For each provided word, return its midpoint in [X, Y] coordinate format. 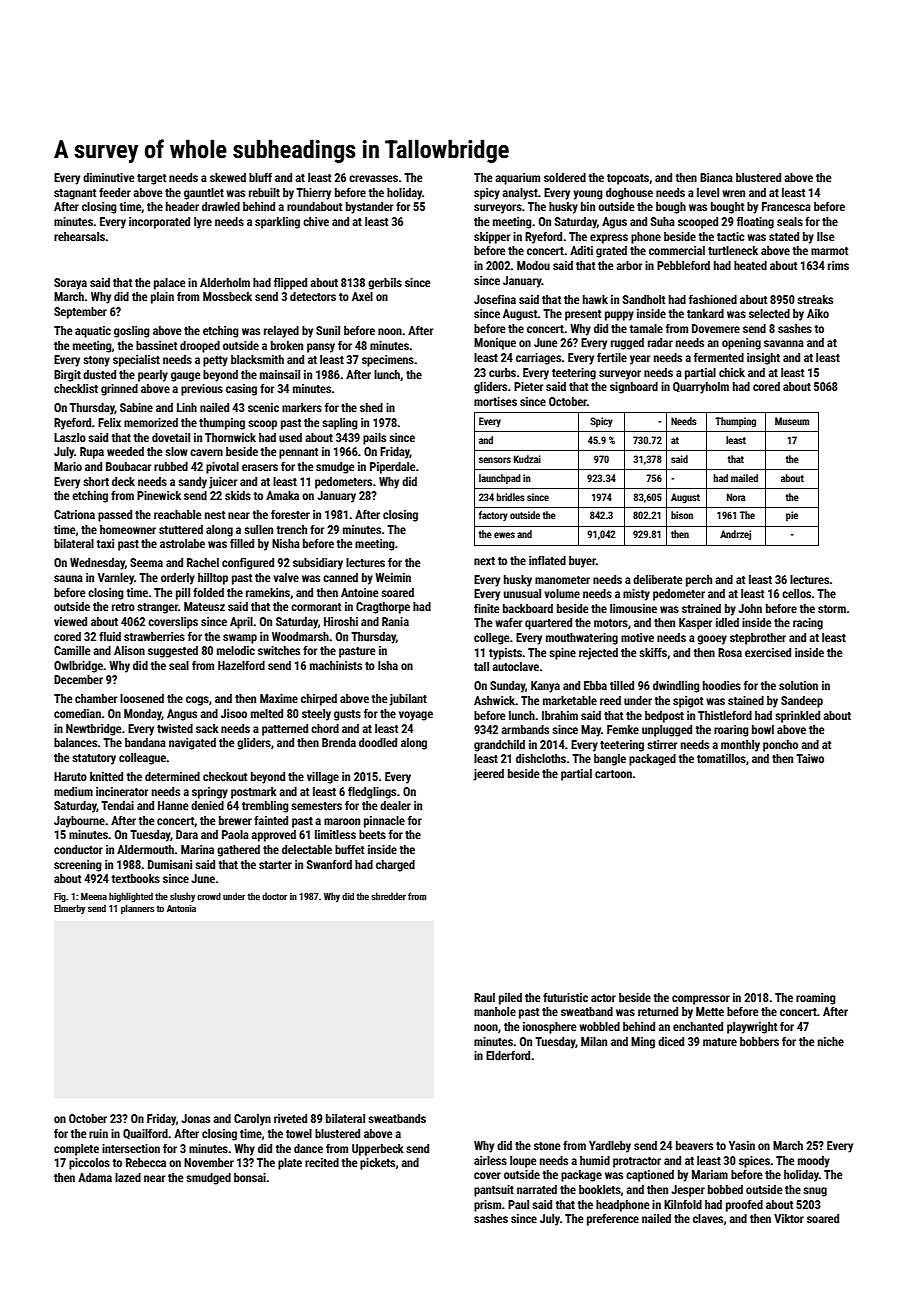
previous [202, 390]
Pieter [528, 386]
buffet [349, 849]
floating [755, 222]
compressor [701, 1000]
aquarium [517, 179]
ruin [98, 1133]
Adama [95, 1177]
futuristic [565, 997]
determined [172, 776]
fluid [110, 636]
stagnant [75, 194]
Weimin [393, 577]
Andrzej [735, 535]
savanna [784, 343]
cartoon [613, 774]
